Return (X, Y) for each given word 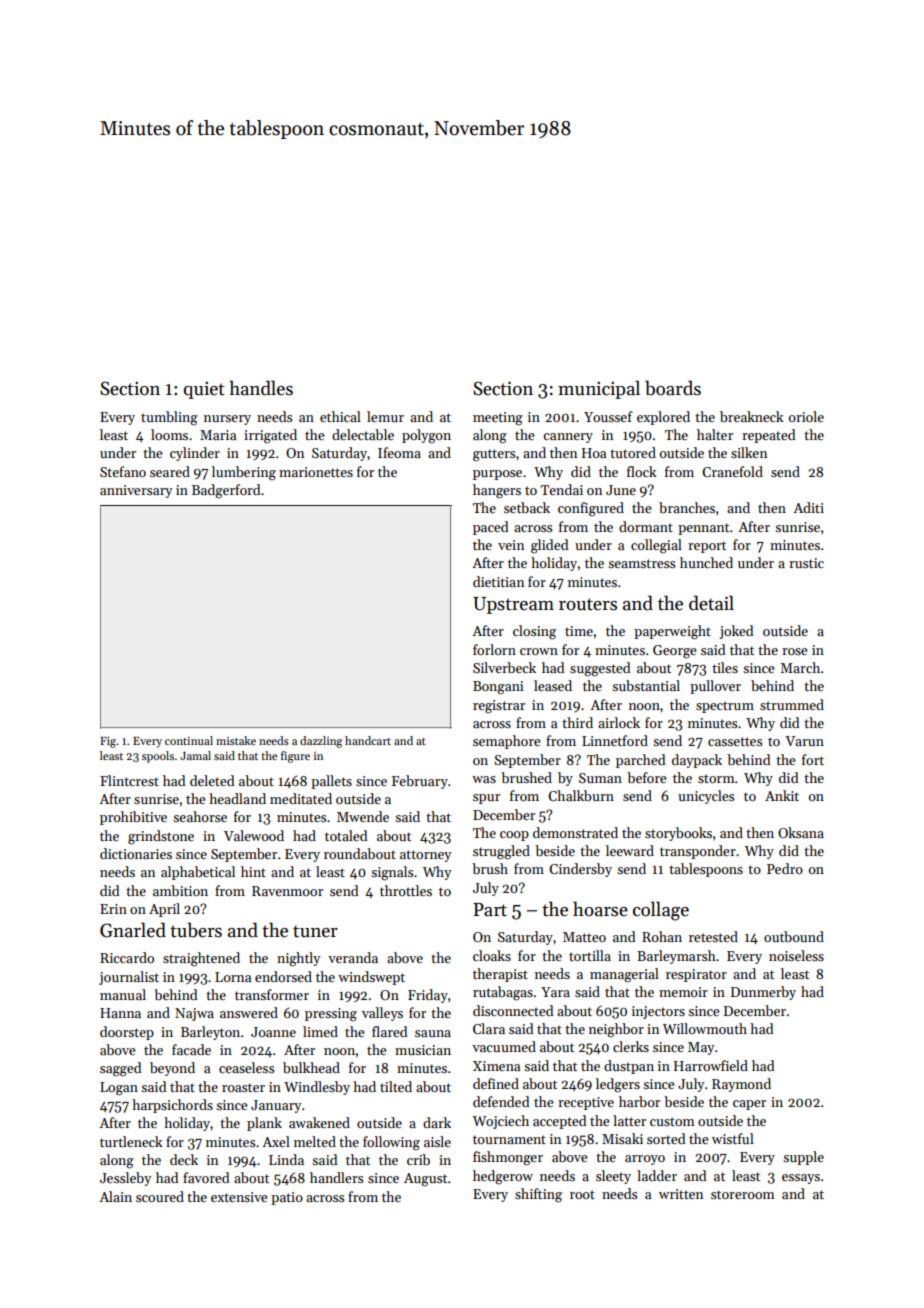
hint (253, 871)
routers (588, 604)
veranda (353, 957)
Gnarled (133, 930)
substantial (646, 685)
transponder (698, 852)
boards (673, 388)
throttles (406, 890)
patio (287, 1198)
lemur (385, 416)
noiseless (796, 955)
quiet (204, 390)
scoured (160, 1196)
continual (189, 740)
